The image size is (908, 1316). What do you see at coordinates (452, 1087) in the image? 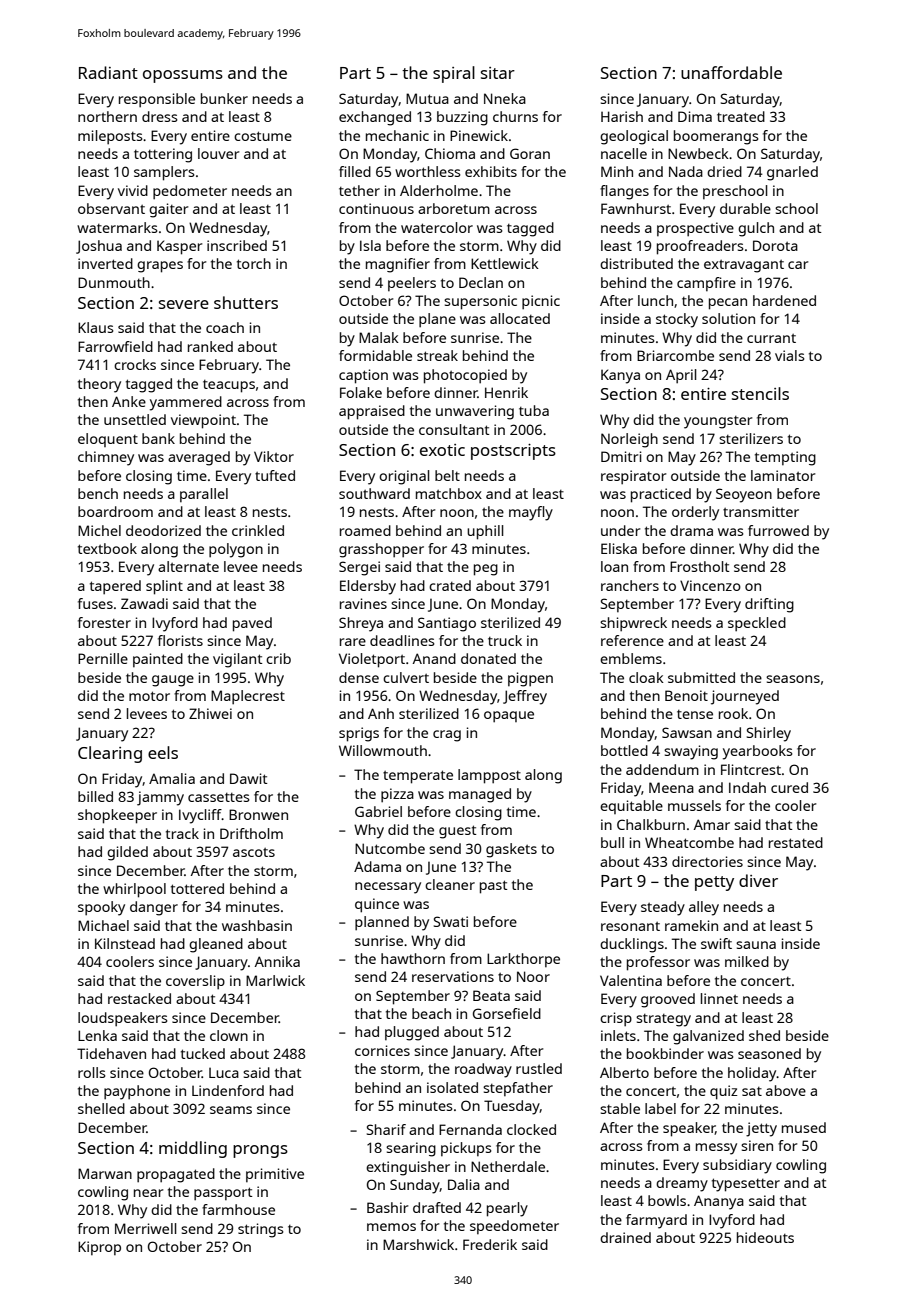
I see `isolated` at bounding box center [452, 1087].
